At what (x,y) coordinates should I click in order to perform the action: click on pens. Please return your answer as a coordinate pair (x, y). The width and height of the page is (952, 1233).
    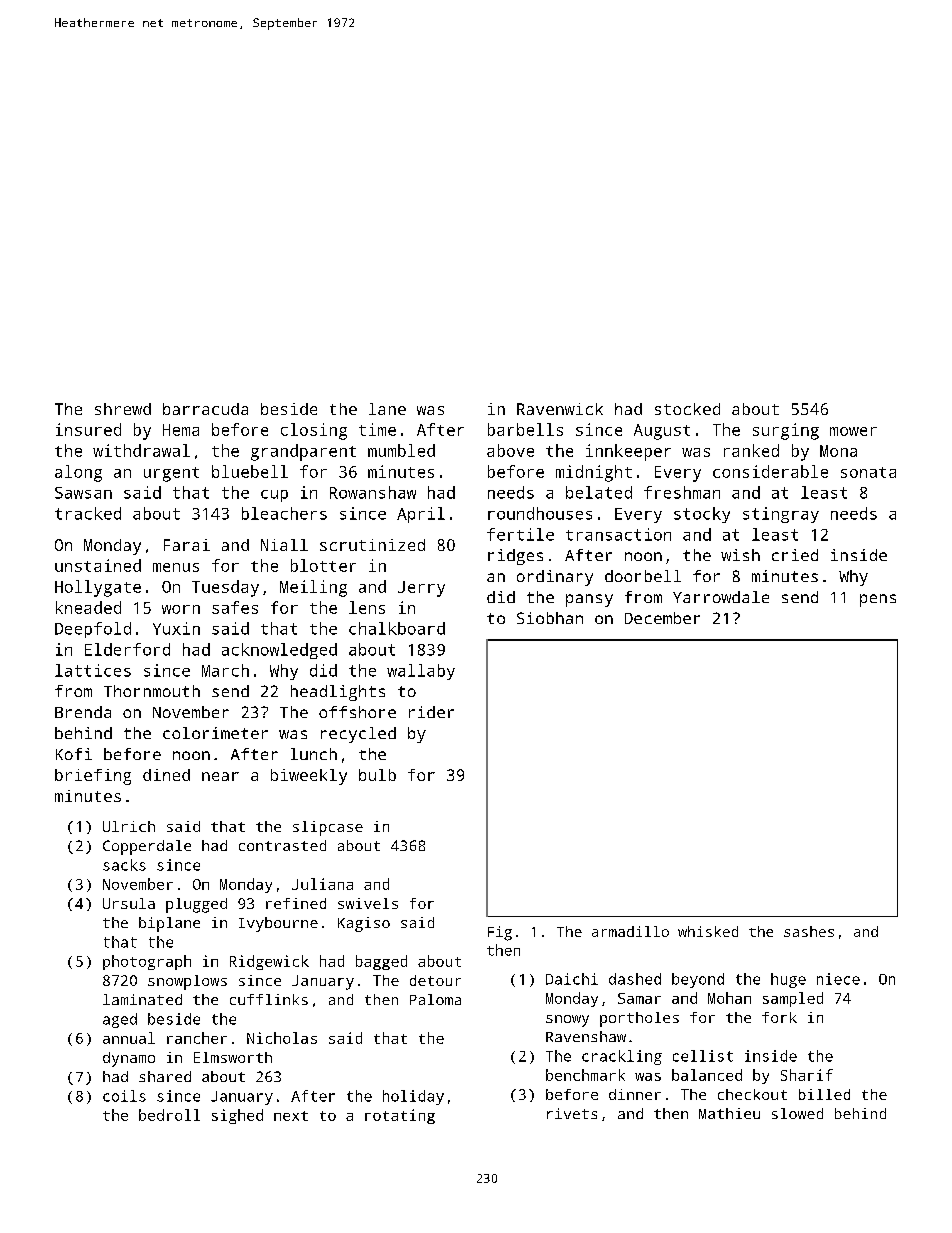
    Looking at the image, I should click on (878, 600).
